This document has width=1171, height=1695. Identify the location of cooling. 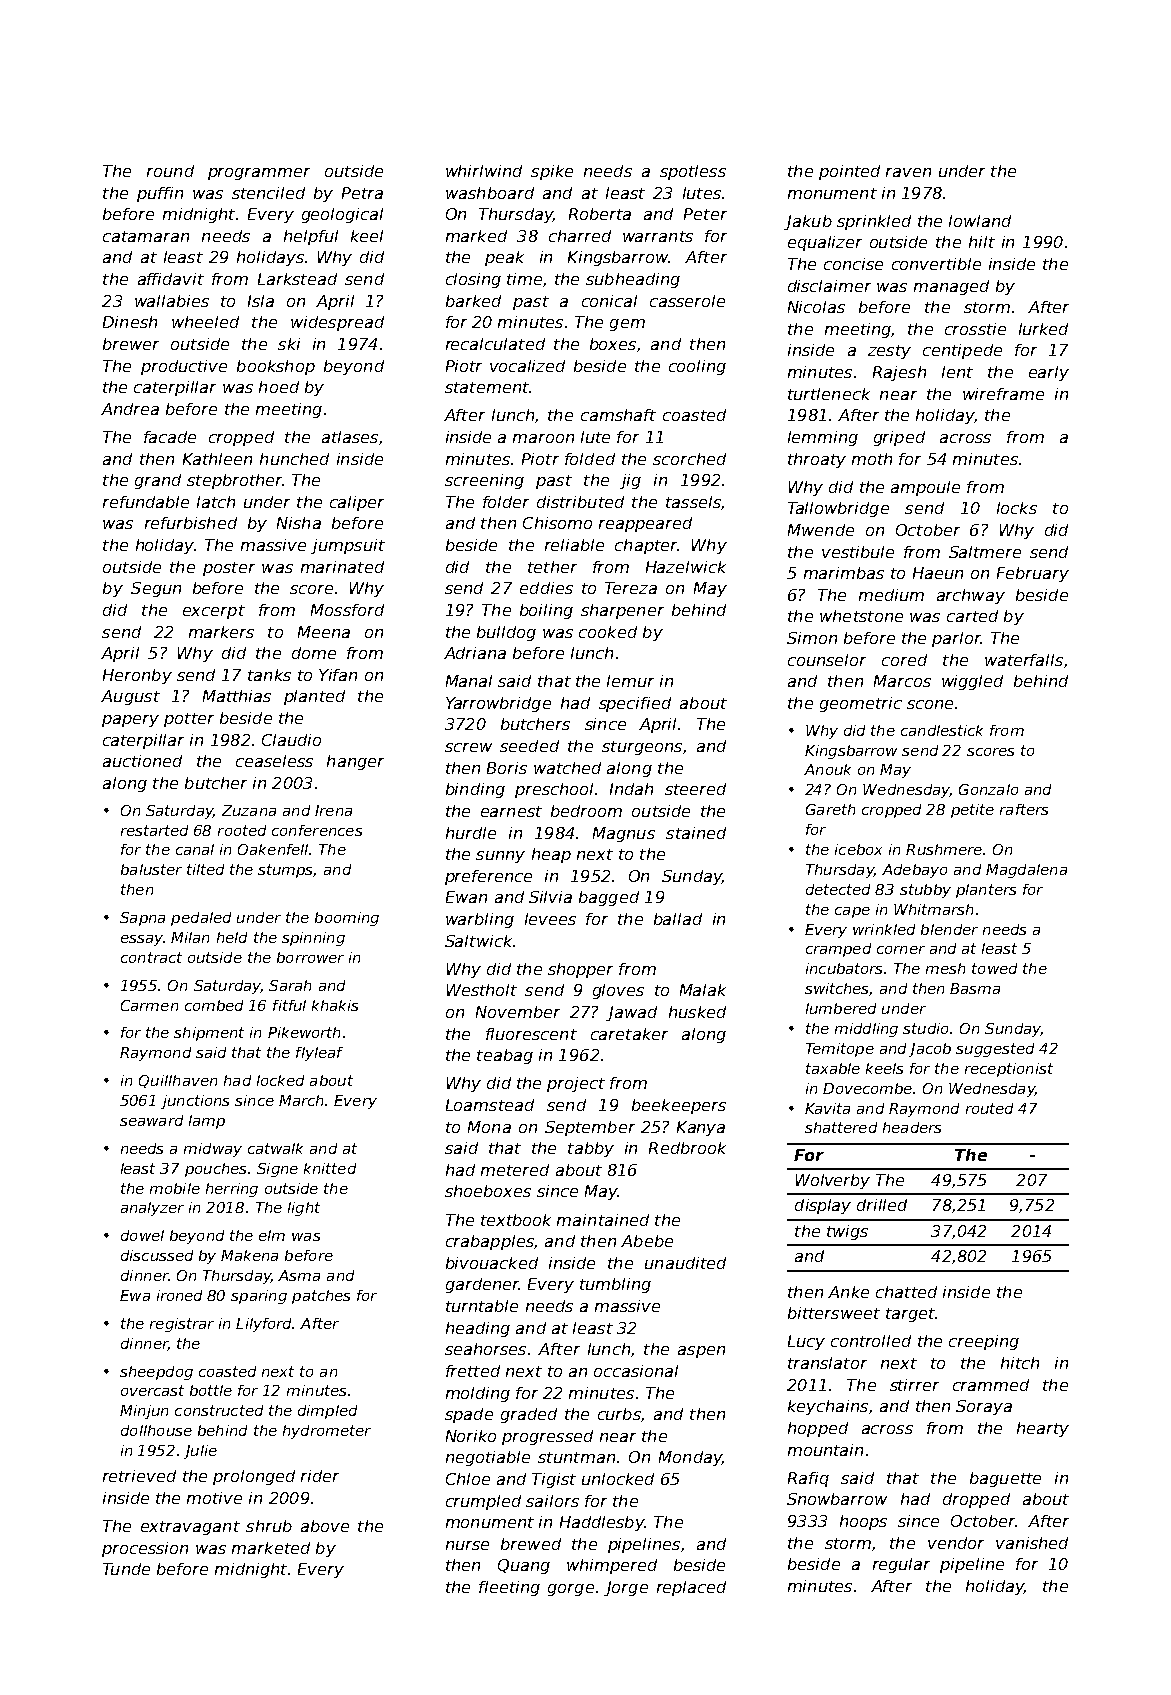
(697, 367).
